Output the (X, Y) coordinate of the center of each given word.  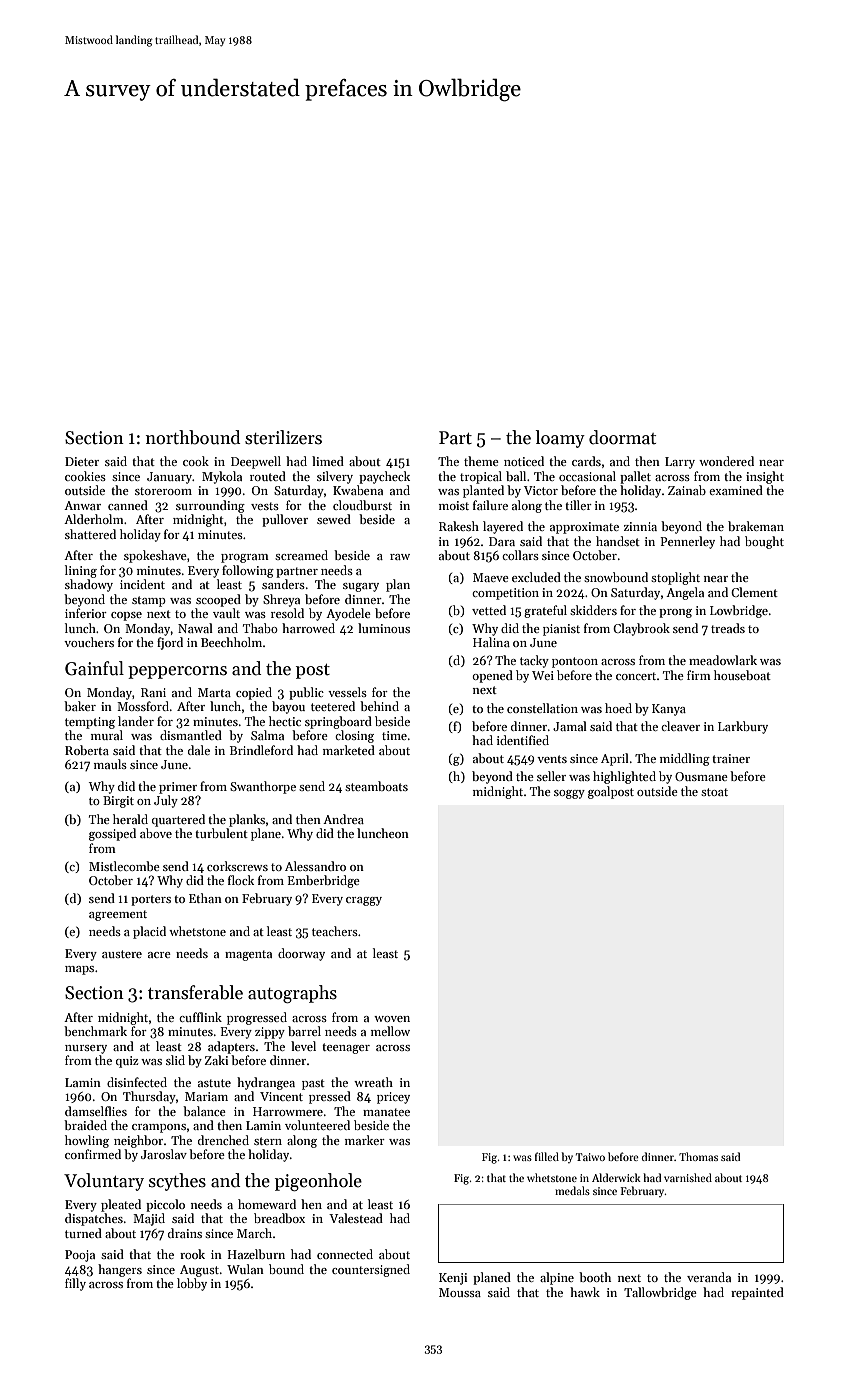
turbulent (221, 833)
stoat (714, 792)
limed (328, 461)
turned (83, 1233)
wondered (726, 461)
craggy (364, 901)
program (245, 558)
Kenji (453, 1279)
